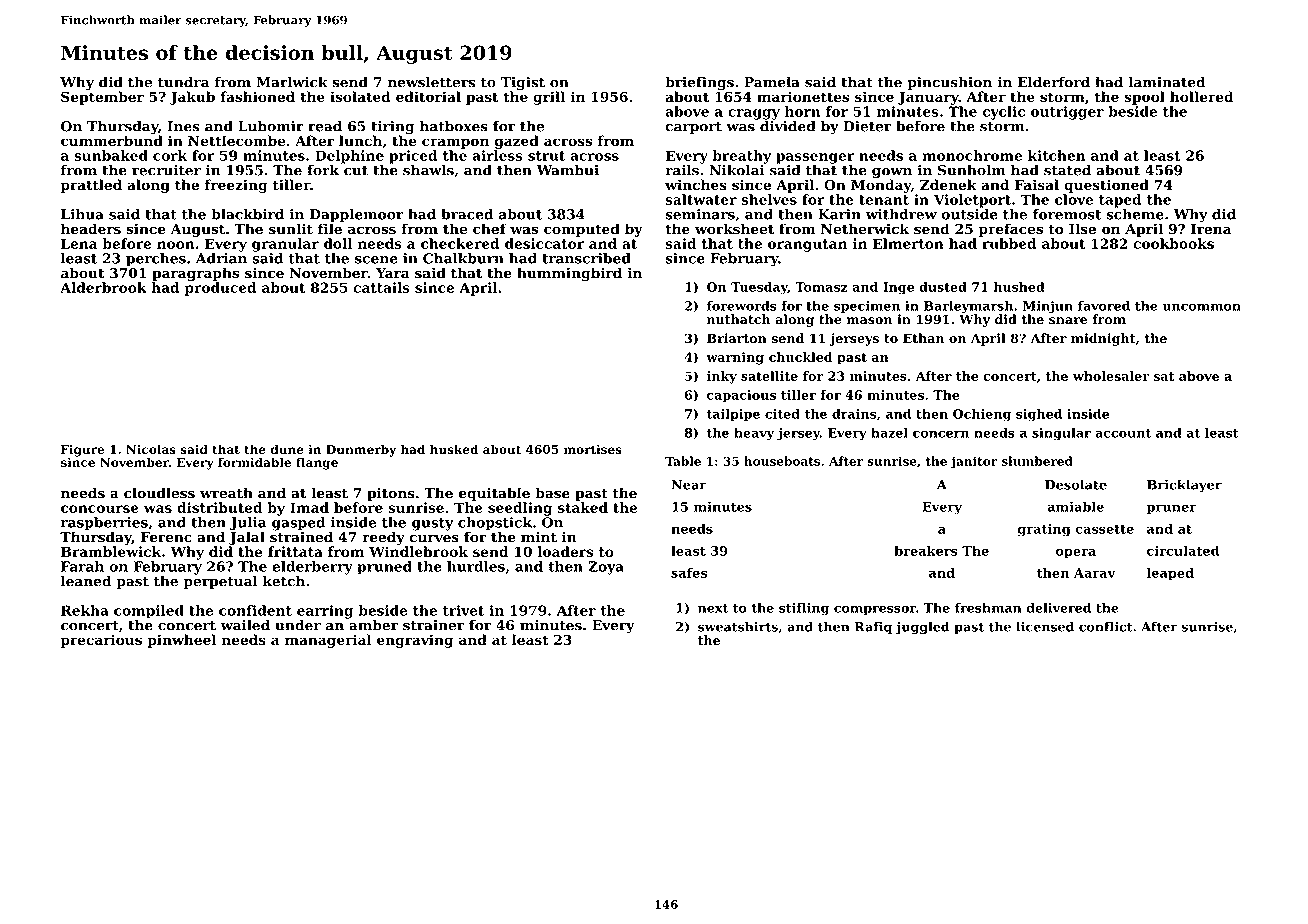 This screenshot has height=924, width=1308. Describe the element at coordinates (149, 612) in the screenshot. I see `compiled` at that location.
